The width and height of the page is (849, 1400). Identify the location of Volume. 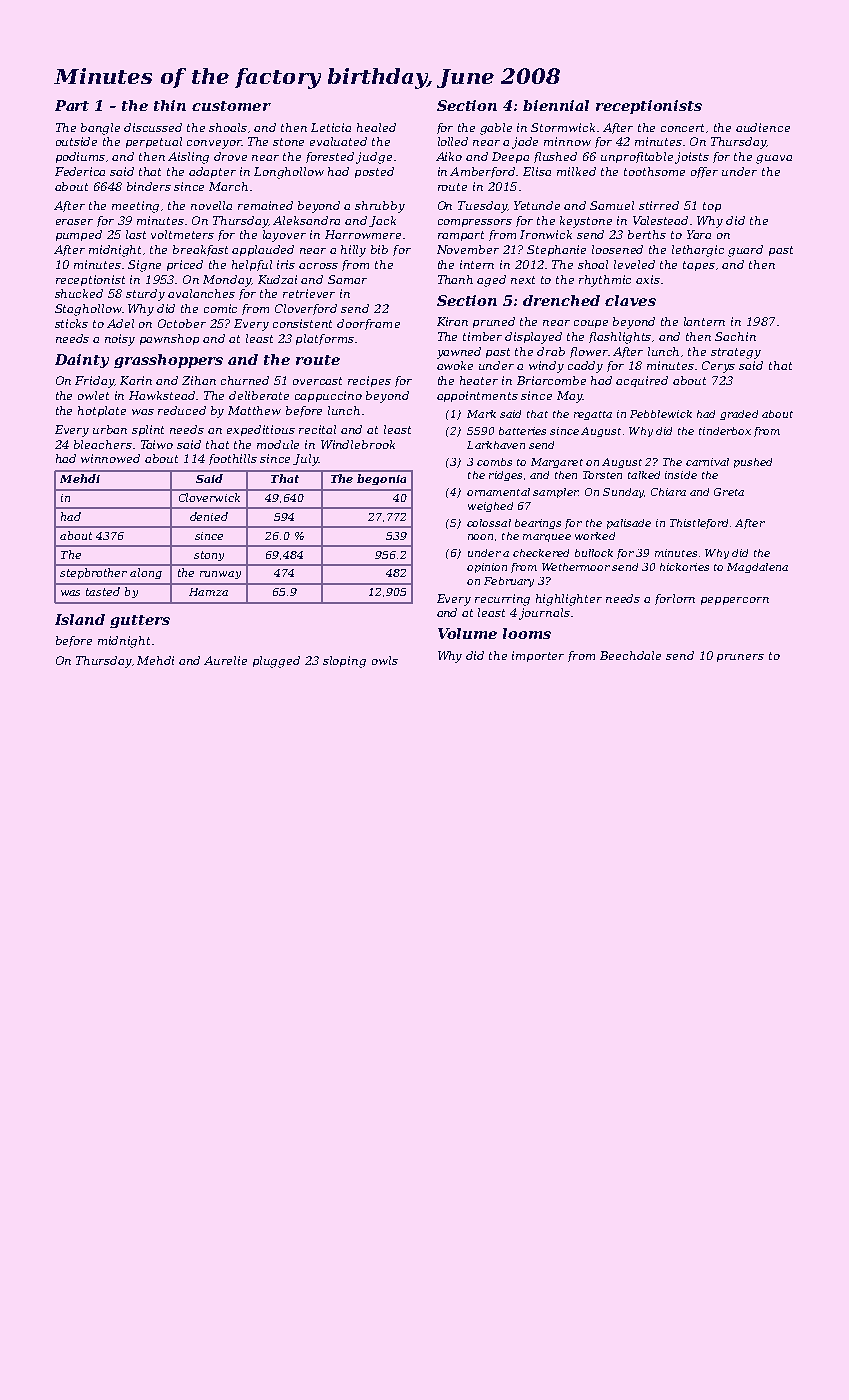
(467, 633).
